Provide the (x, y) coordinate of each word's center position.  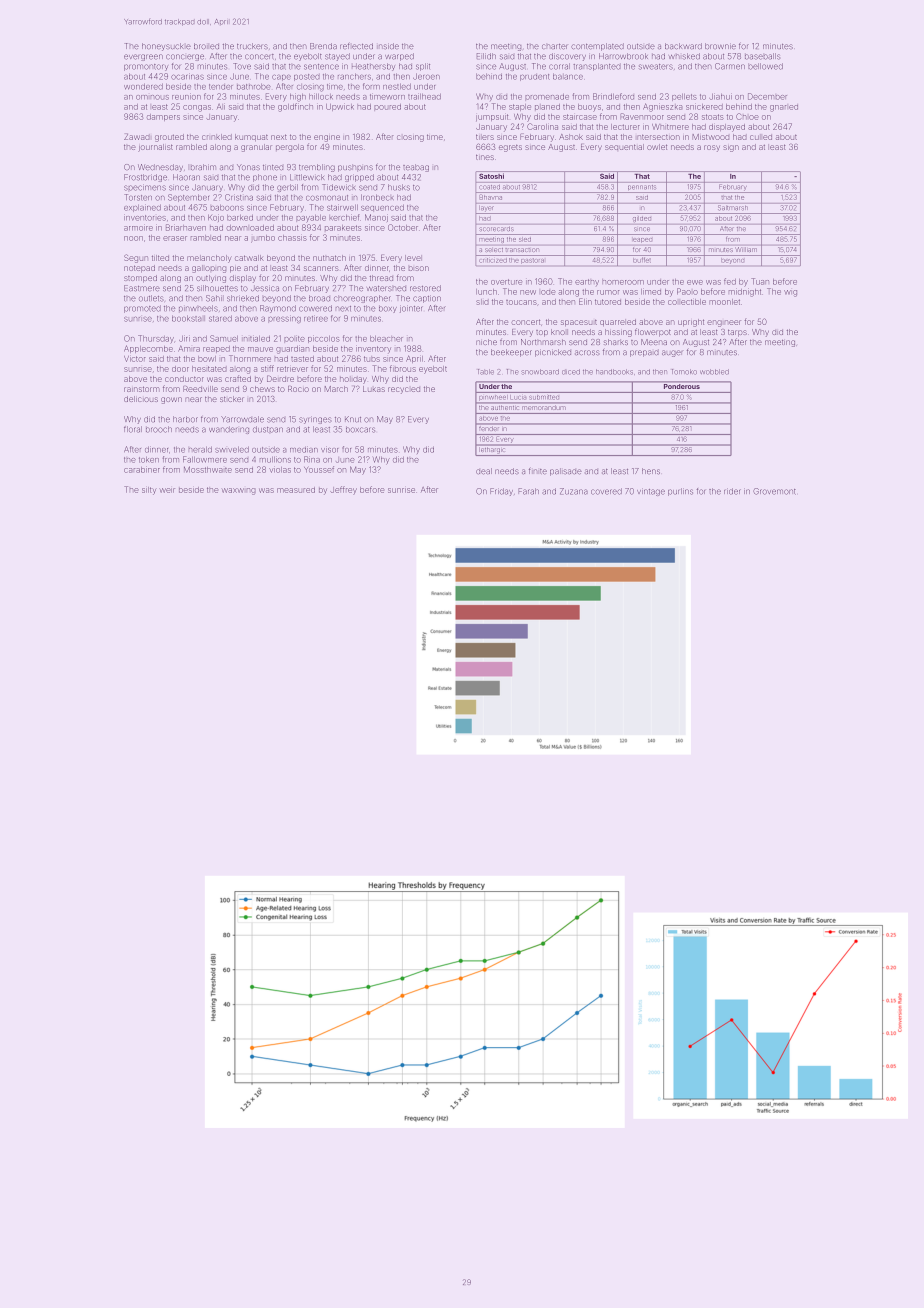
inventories (145, 217)
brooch (159, 429)
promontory (146, 67)
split (423, 67)
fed (730, 281)
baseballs (762, 56)
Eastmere (142, 288)
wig (790, 293)
